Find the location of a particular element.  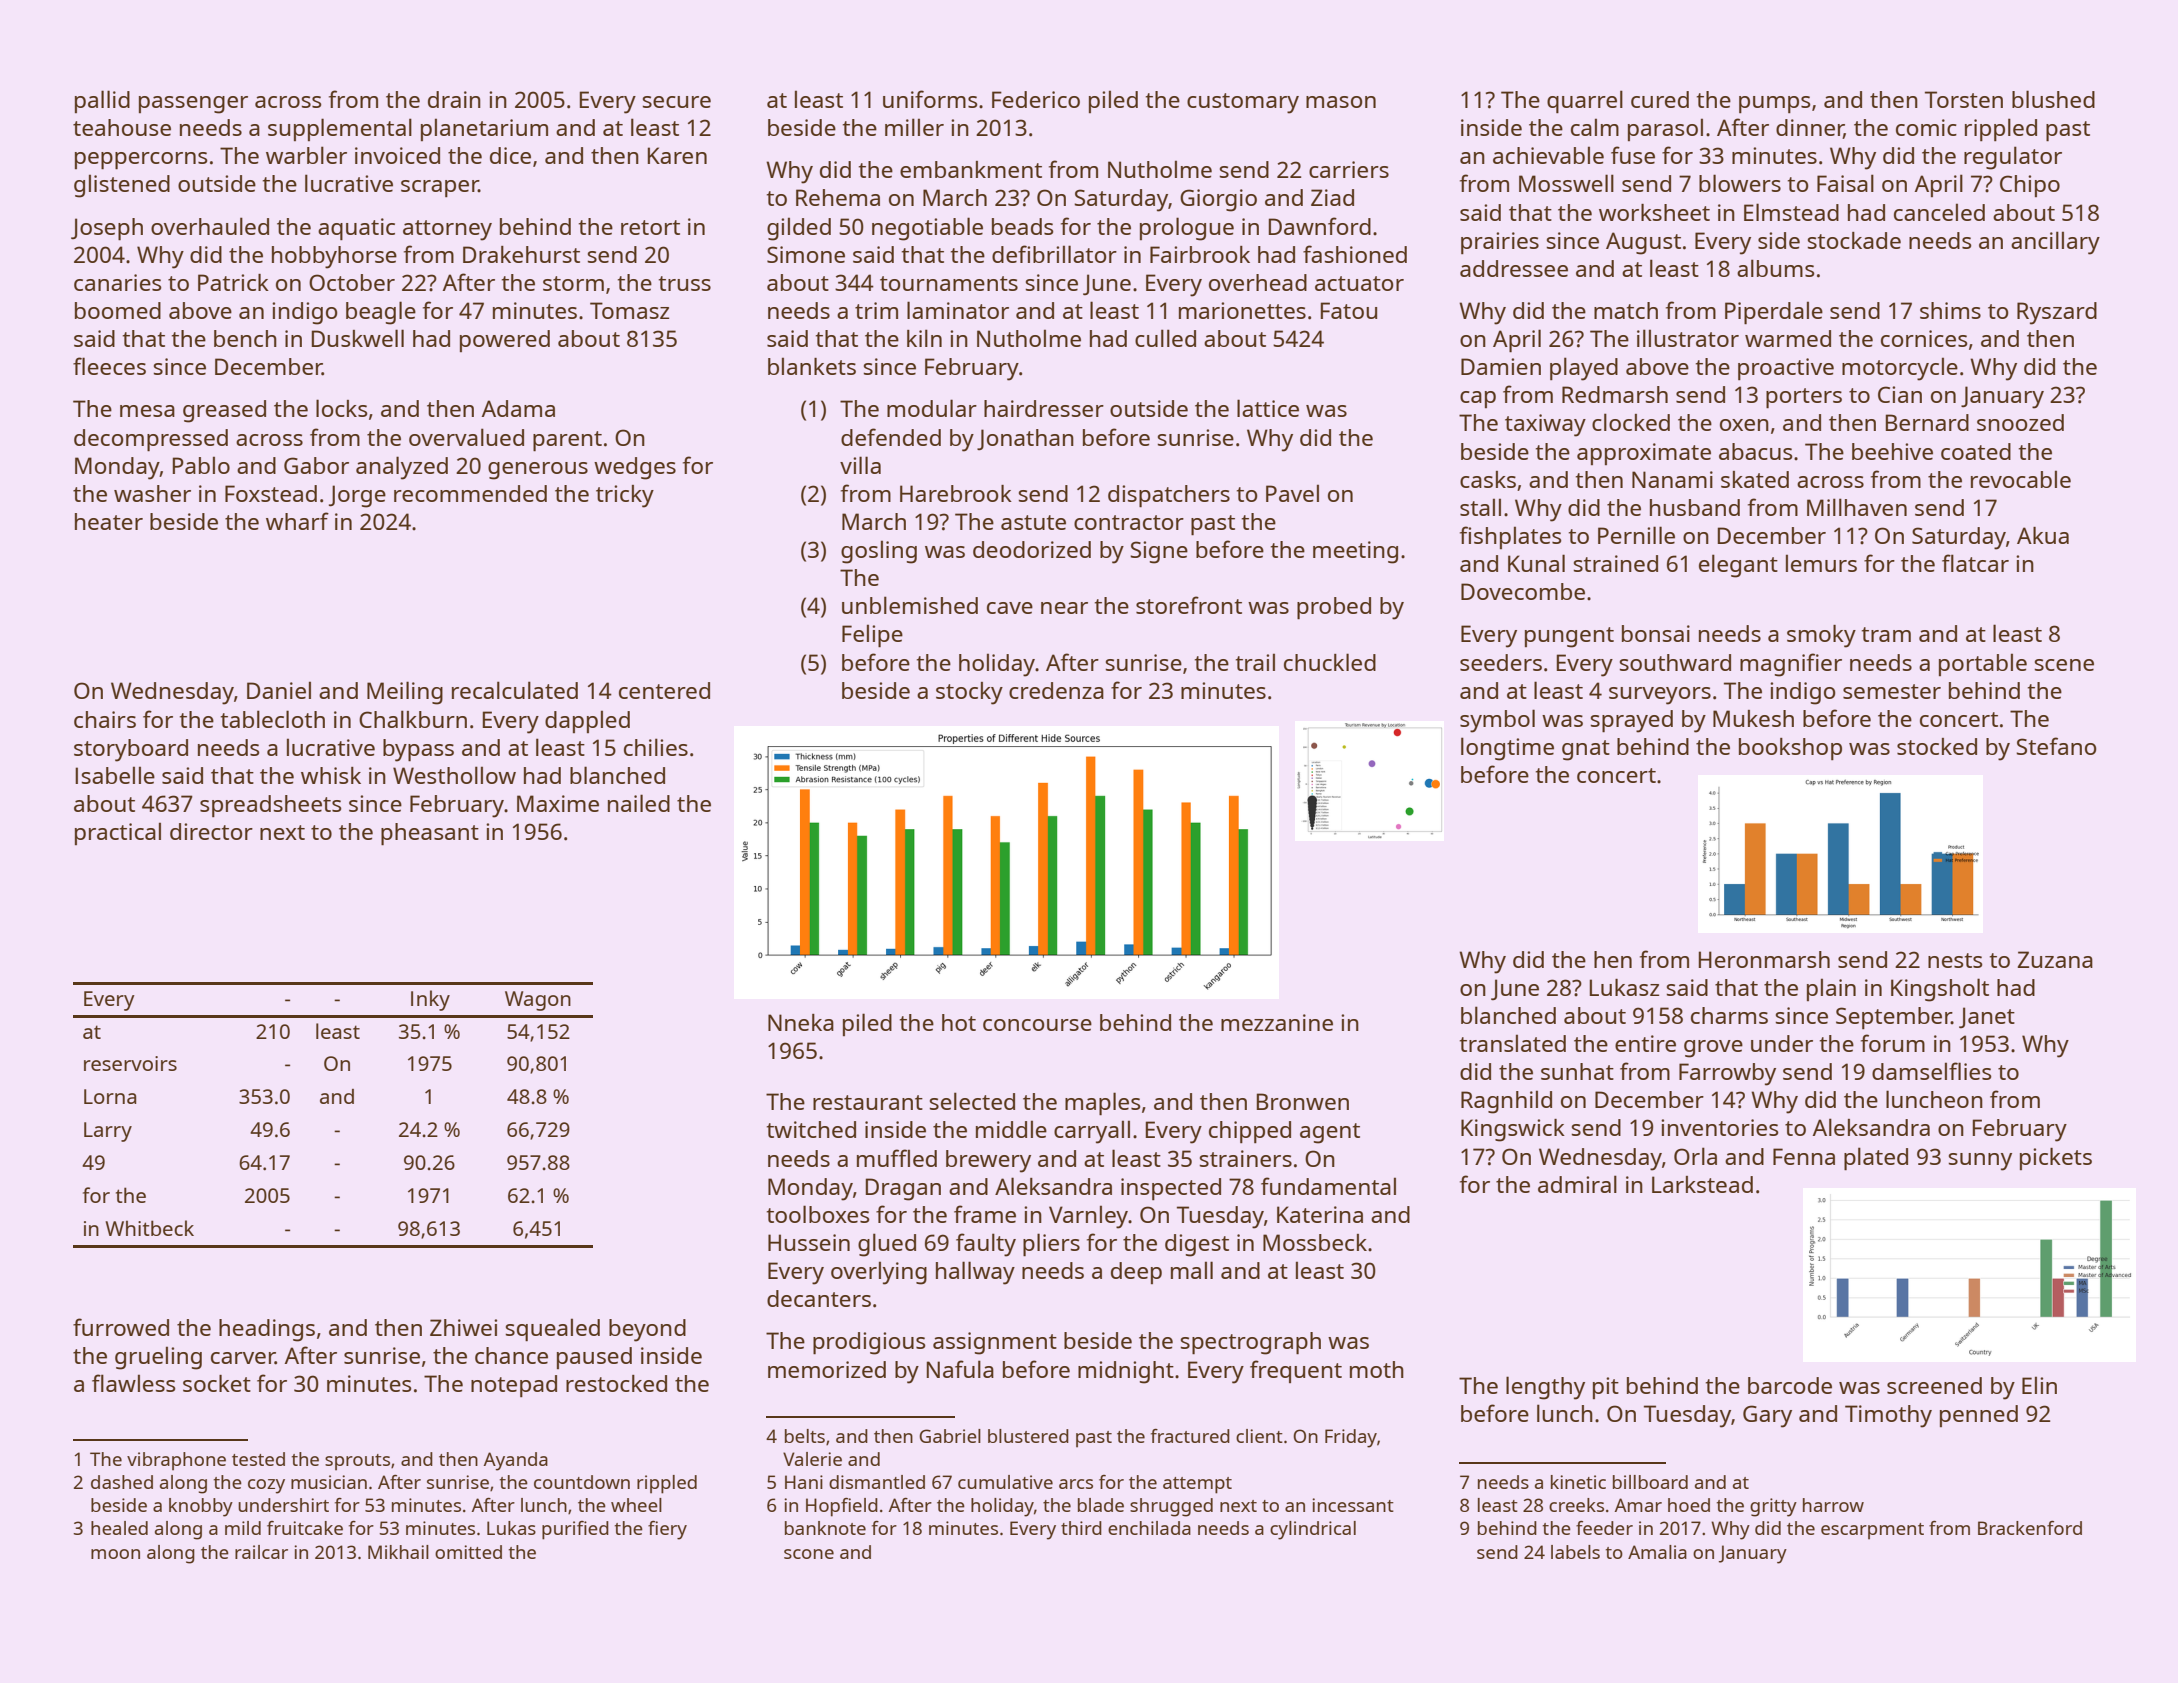

sunny is located at coordinates (1980, 1162).
